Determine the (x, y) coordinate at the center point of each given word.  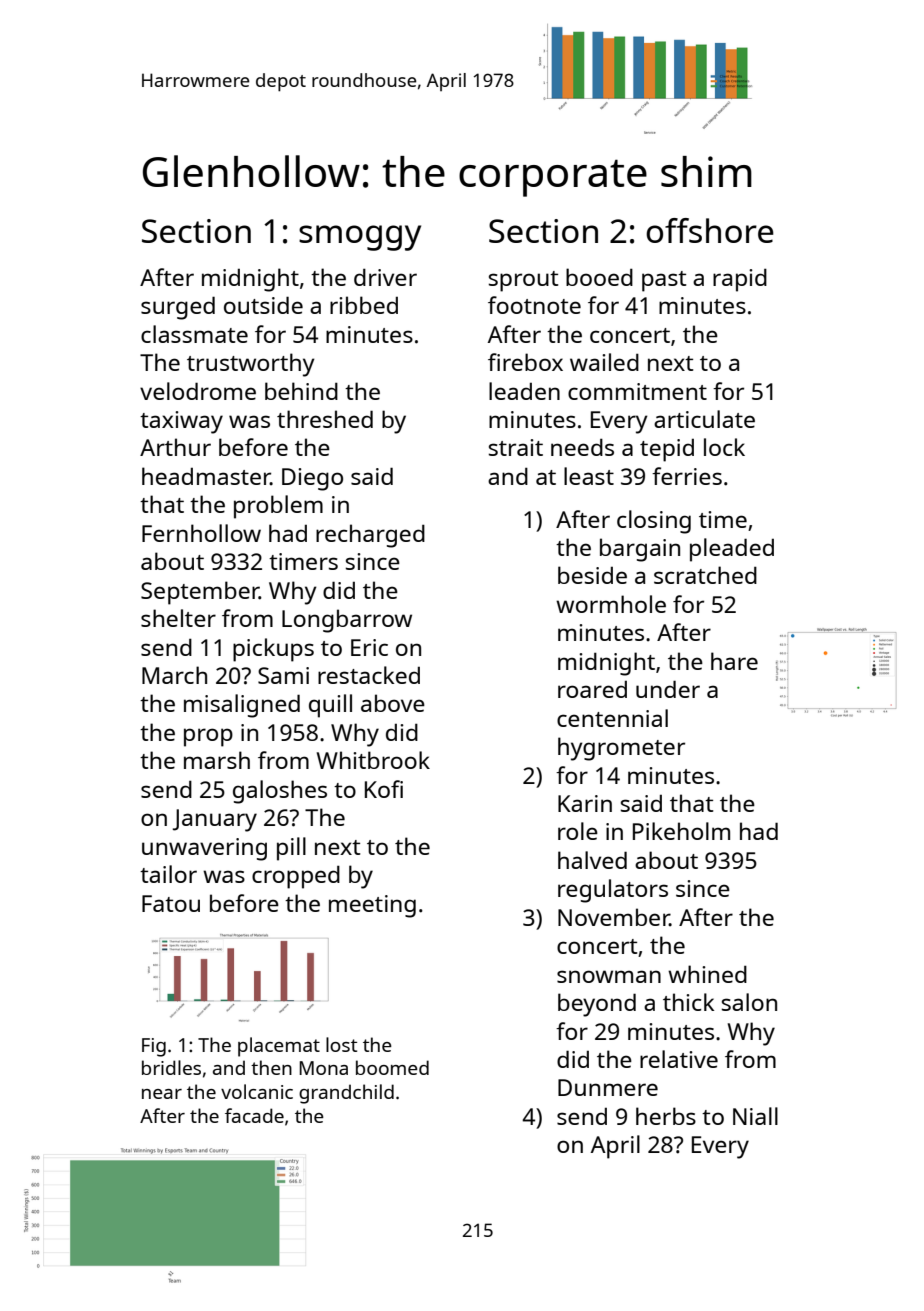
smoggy (360, 238)
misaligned (242, 706)
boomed (392, 1067)
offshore (710, 230)
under (668, 689)
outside (263, 305)
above (393, 703)
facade (254, 1115)
